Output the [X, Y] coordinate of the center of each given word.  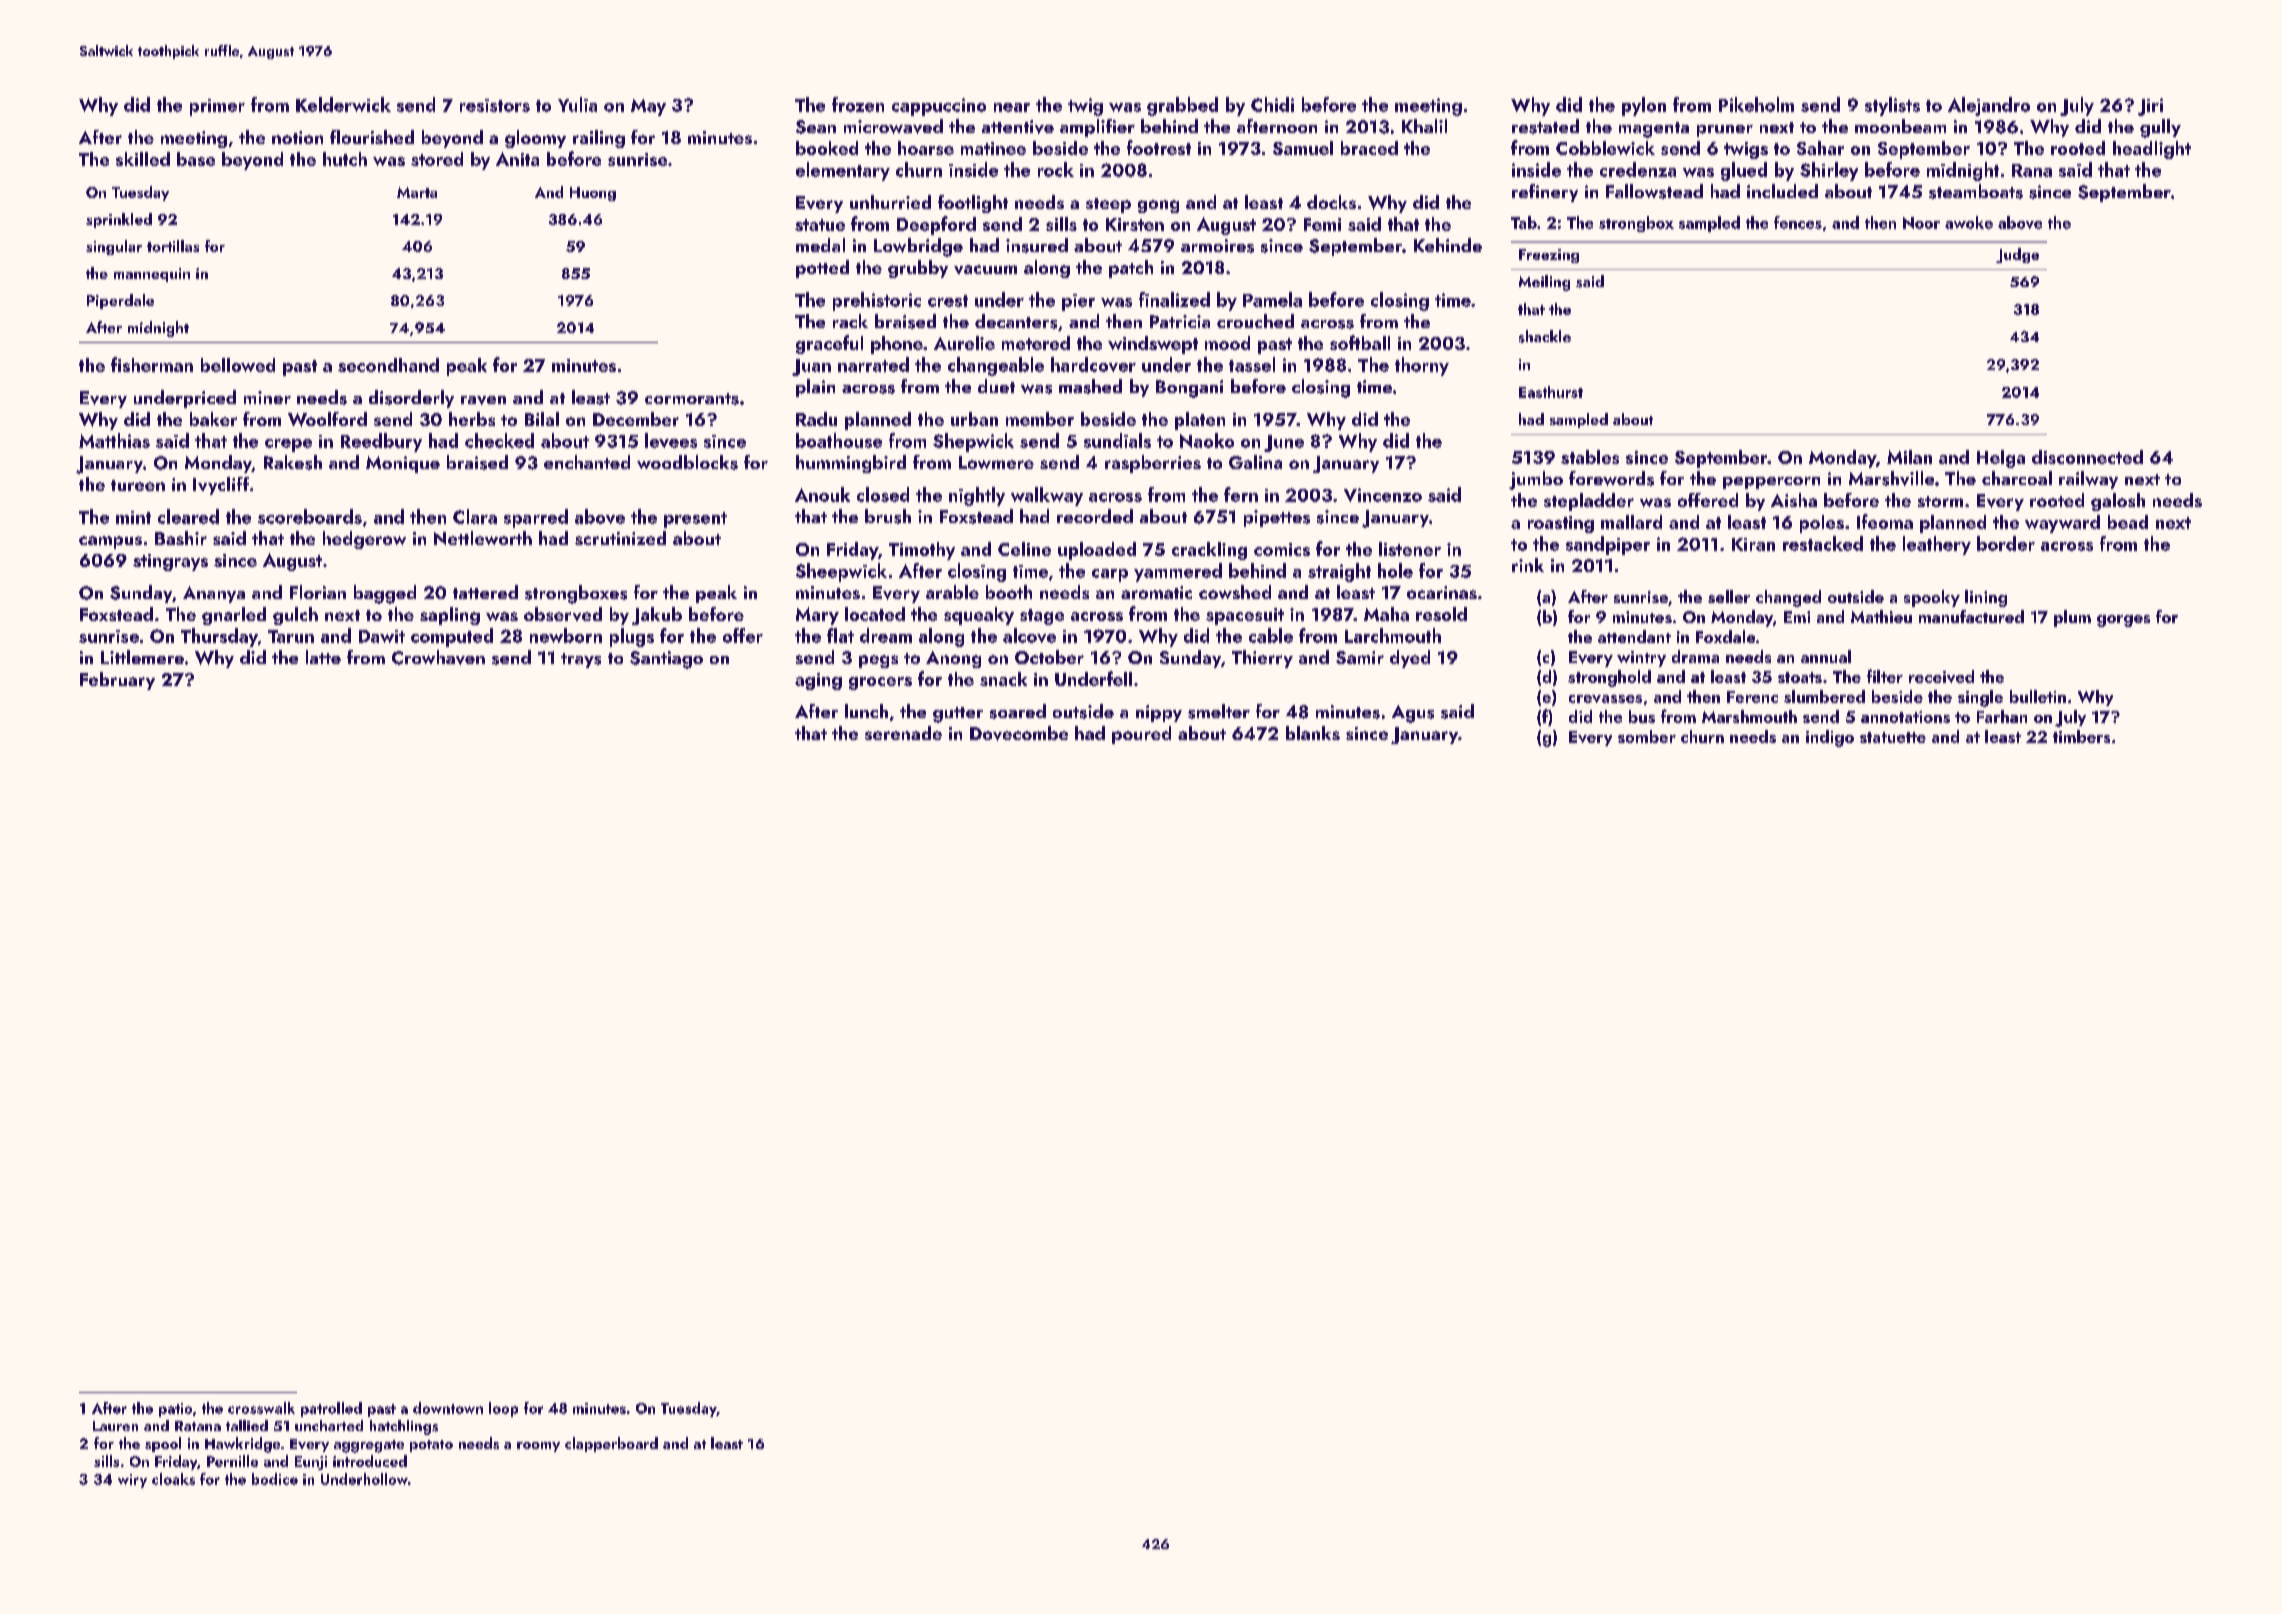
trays [581, 660]
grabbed [1182, 106]
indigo [1830, 738]
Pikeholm [1756, 104]
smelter [1219, 711]
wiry [132, 1481]
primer [217, 107]
